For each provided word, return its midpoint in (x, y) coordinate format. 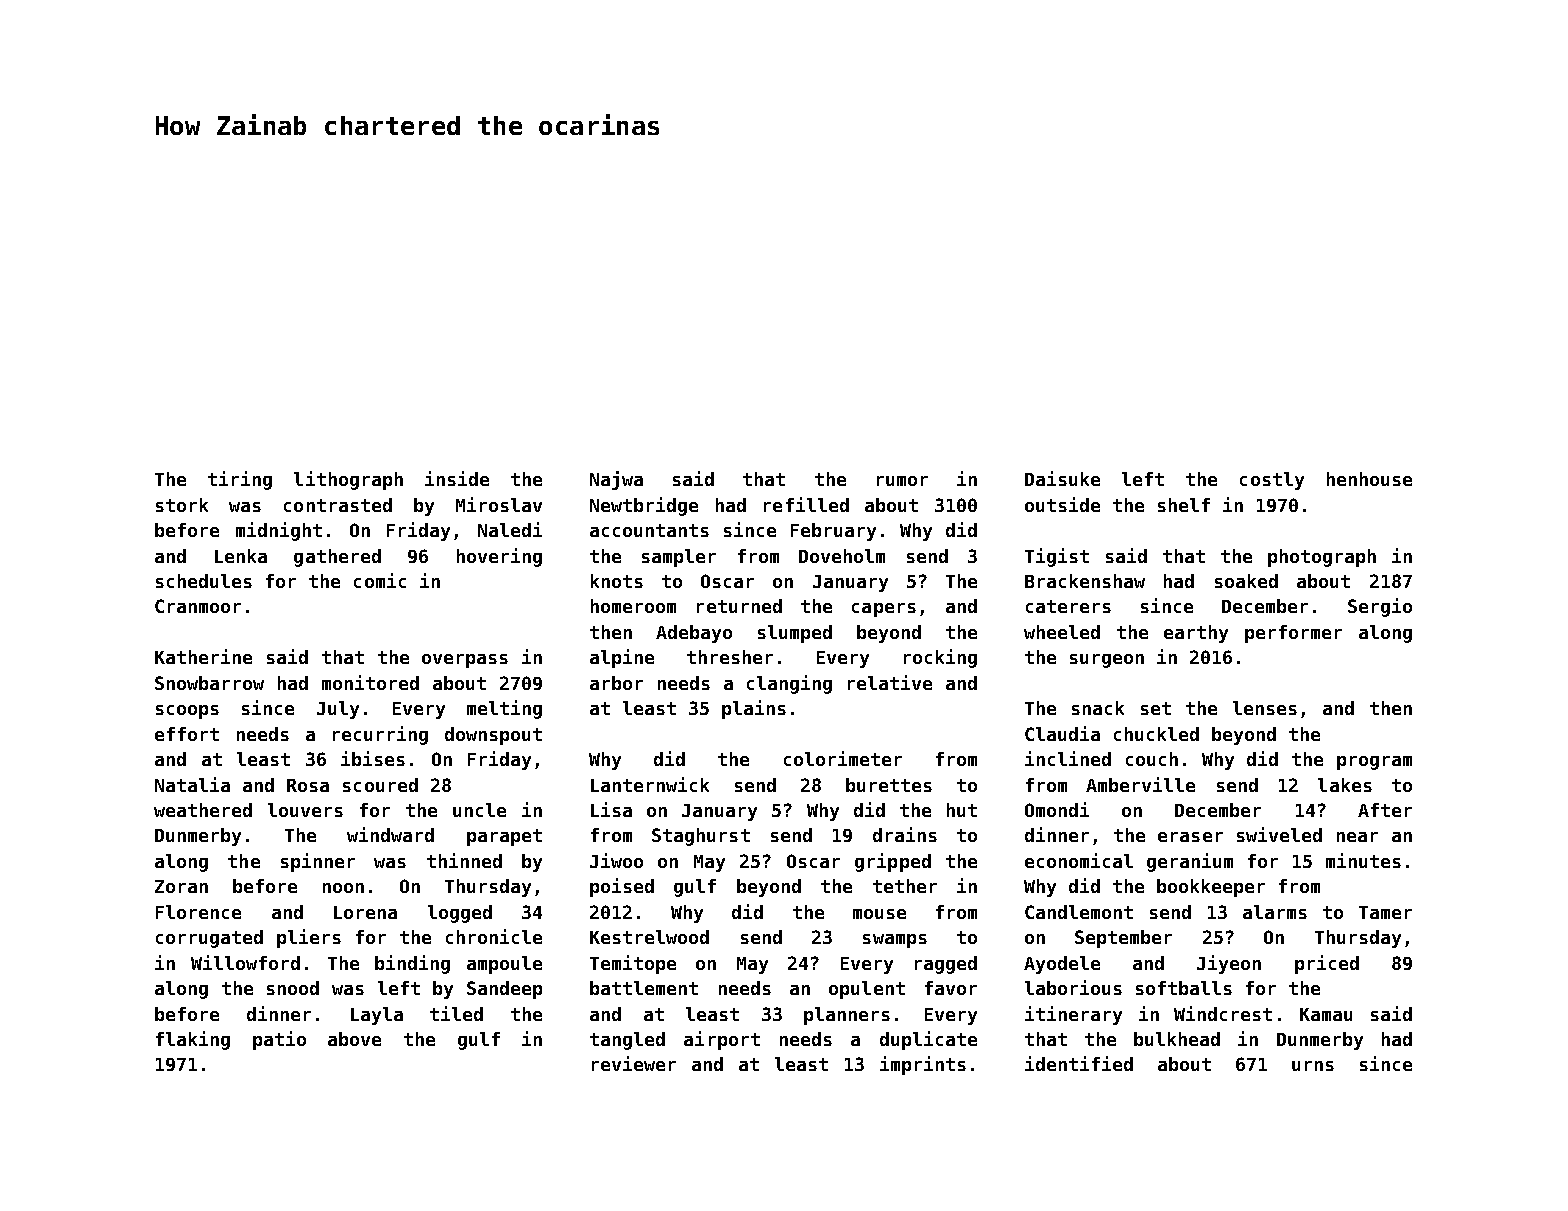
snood (293, 988)
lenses (1265, 708)
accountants (649, 530)
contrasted (338, 505)
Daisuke (1062, 478)
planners (847, 1016)
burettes (889, 785)
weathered (203, 810)
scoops (187, 712)
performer (1293, 634)
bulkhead (1177, 1039)
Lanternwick (650, 784)
